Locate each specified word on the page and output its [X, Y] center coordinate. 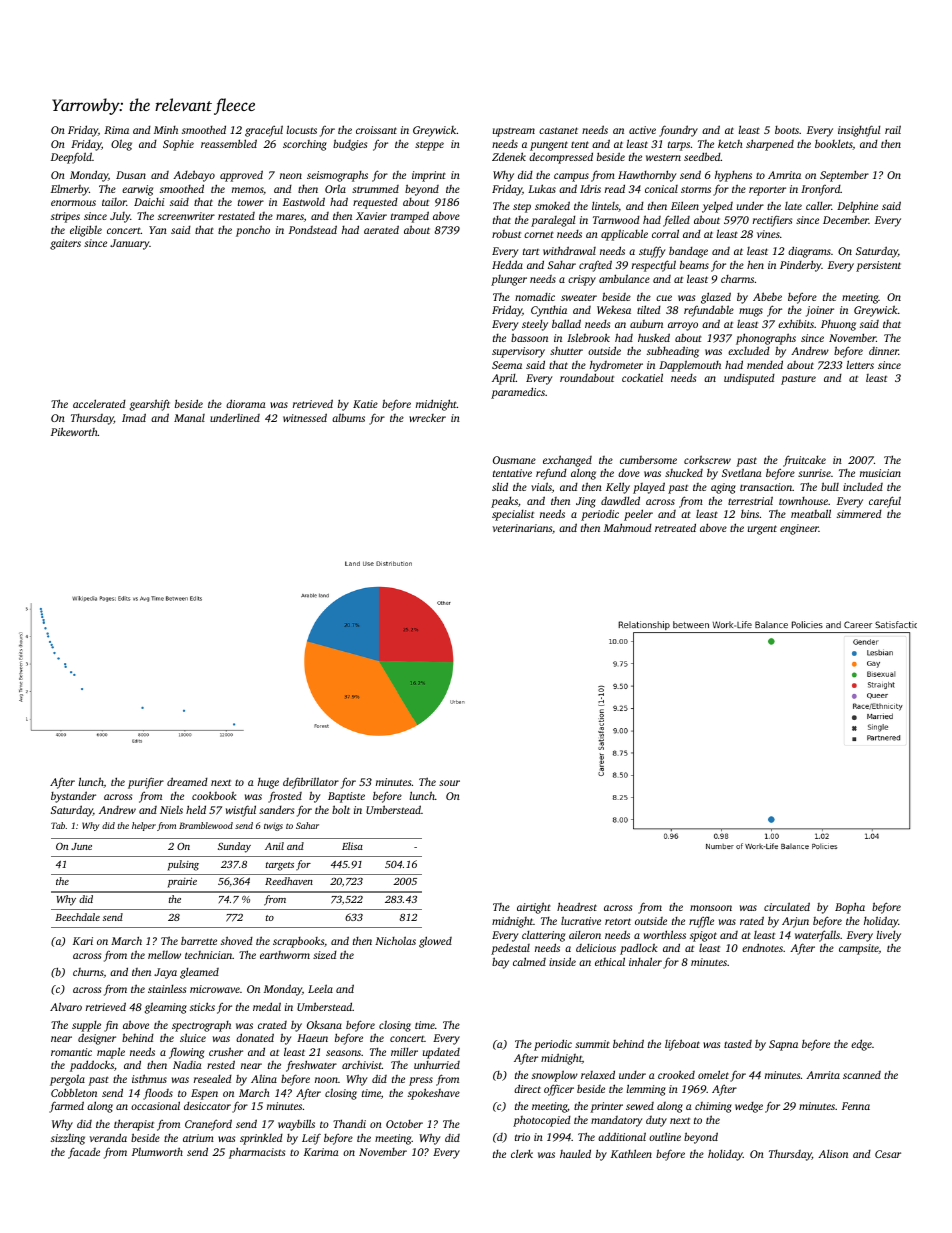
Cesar [888, 1154]
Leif [311, 1139]
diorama [246, 403]
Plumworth [157, 1151]
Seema [507, 365]
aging [723, 488]
